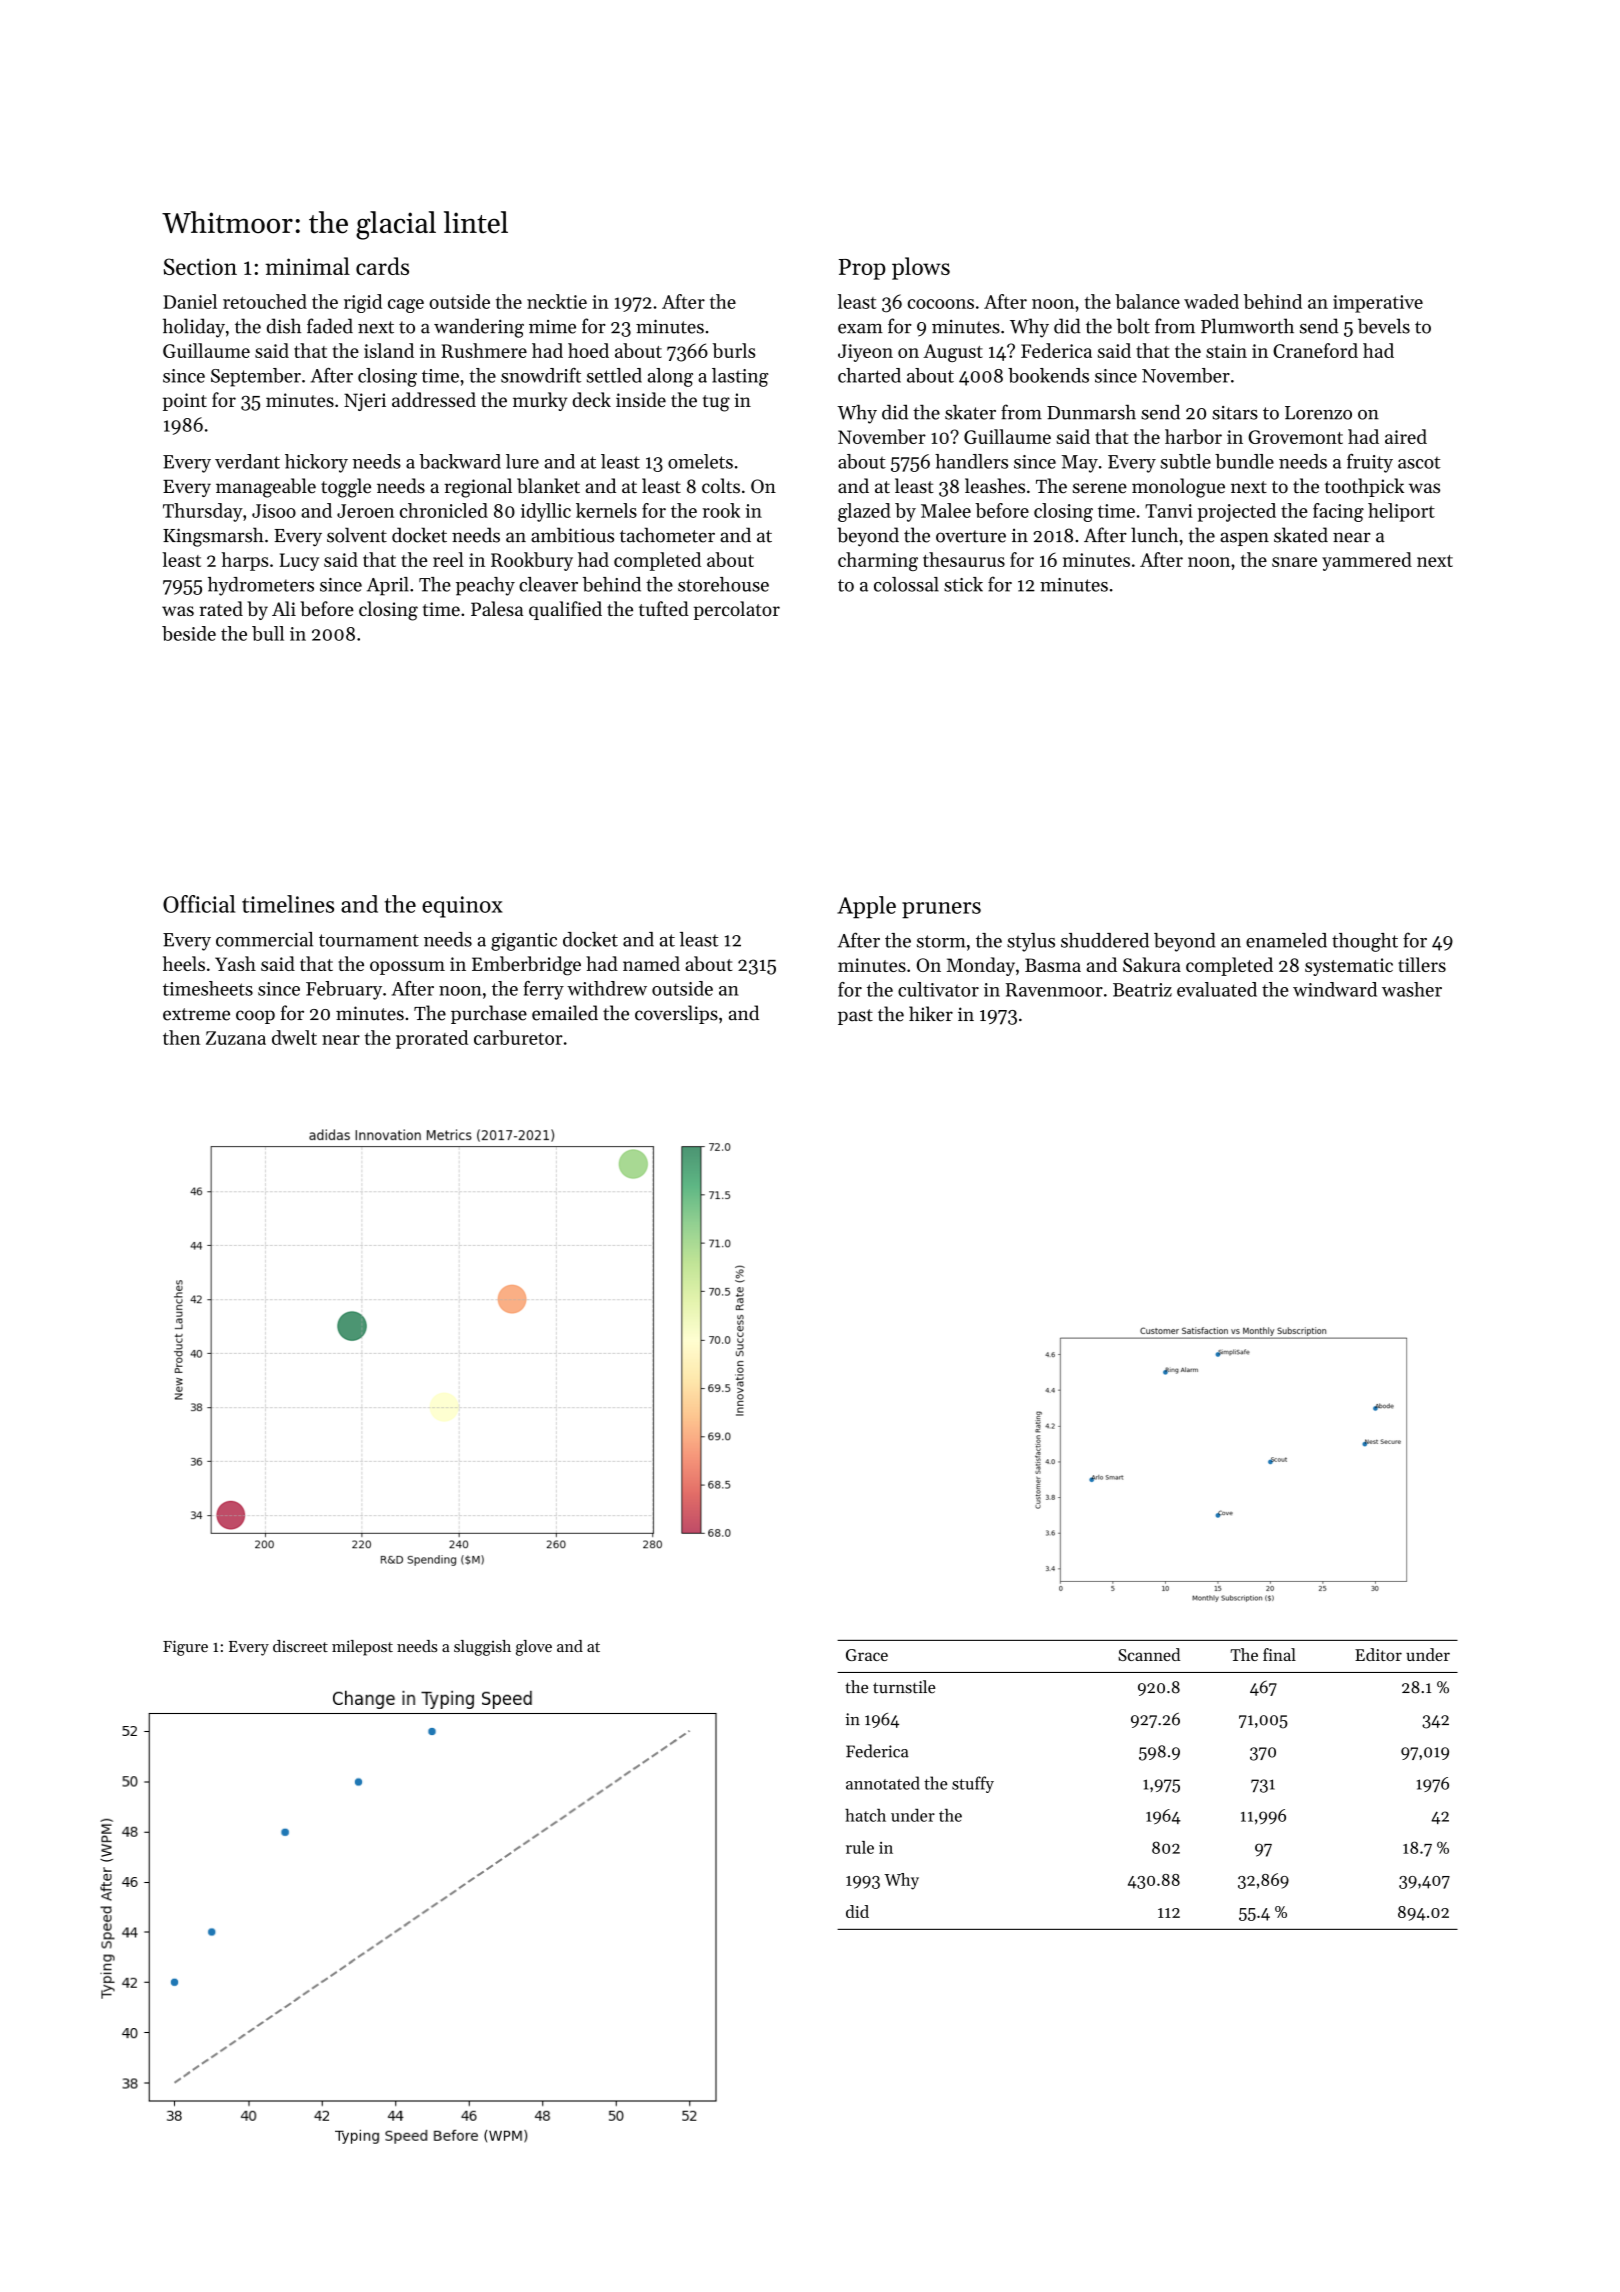 This image has height=2292, width=1620. What do you see at coordinates (565, 1013) in the image?
I see `emailed` at bounding box center [565, 1013].
